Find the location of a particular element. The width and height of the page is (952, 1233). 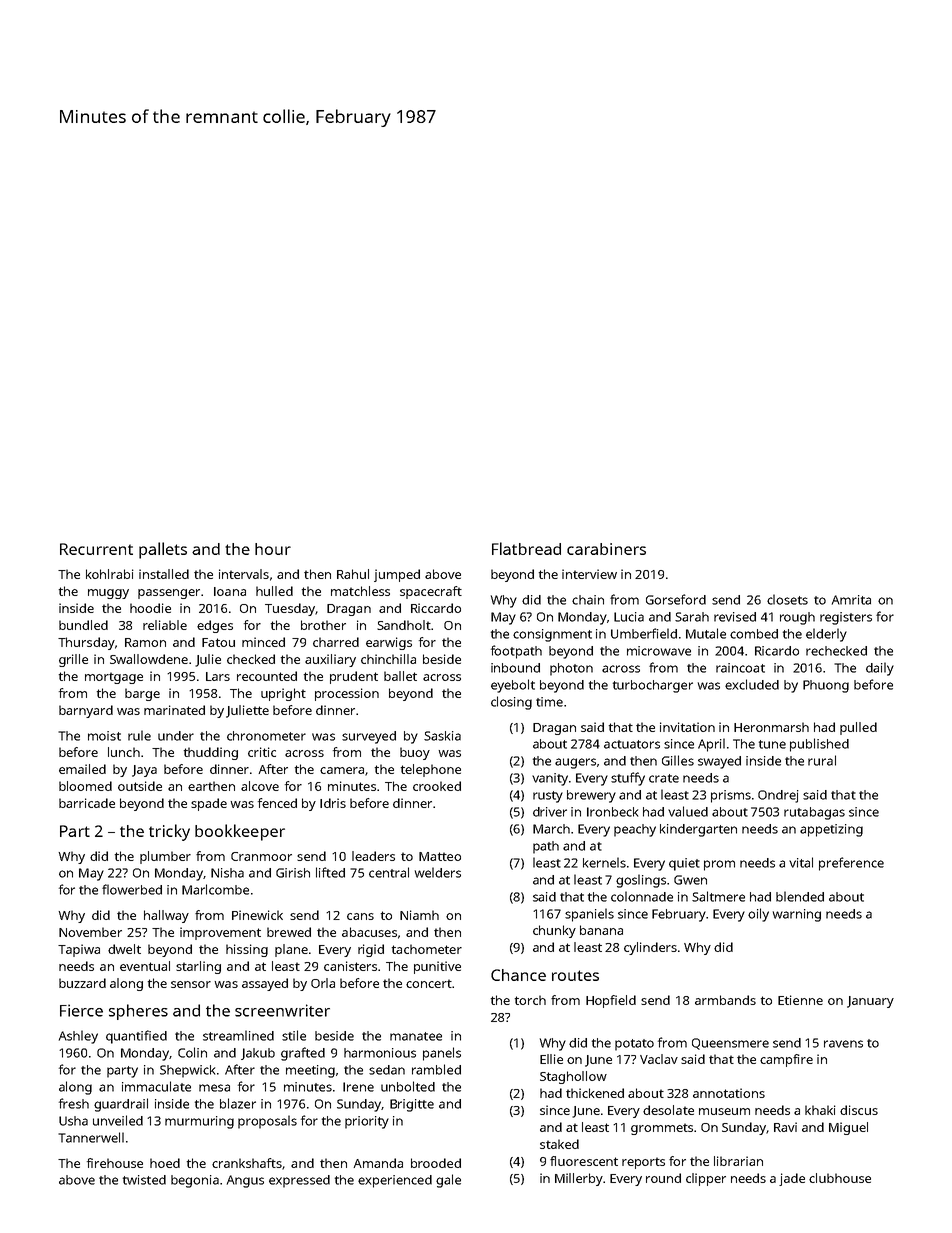

twisted is located at coordinates (144, 1180).
